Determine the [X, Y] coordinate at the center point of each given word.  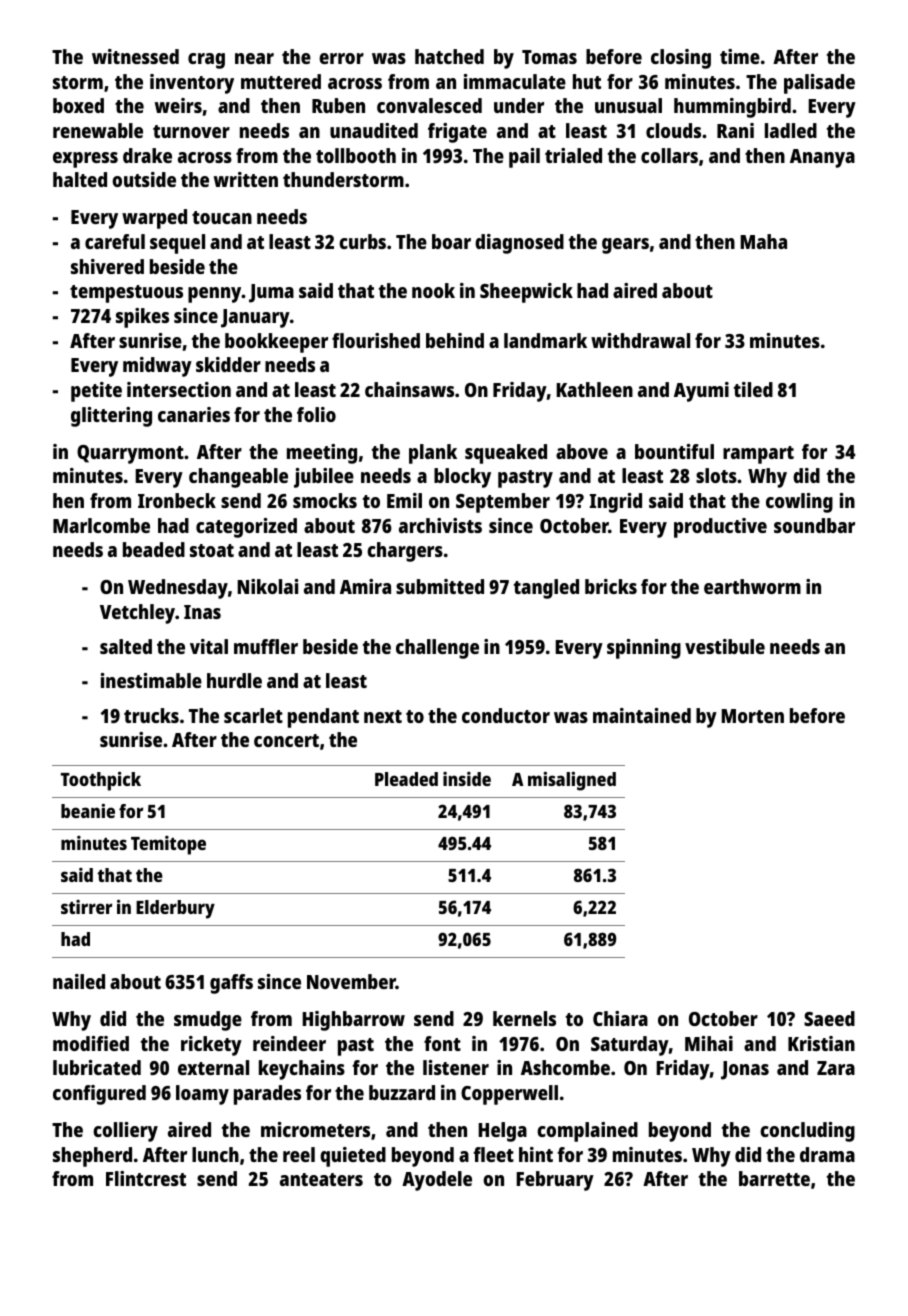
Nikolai [268, 586]
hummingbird [732, 108]
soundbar [814, 525]
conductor [506, 715]
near [254, 58]
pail [524, 158]
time [740, 56]
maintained [642, 715]
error [341, 58]
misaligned [572, 781]
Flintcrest [146, 1178]
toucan [222, 217]
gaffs [231, 984]
